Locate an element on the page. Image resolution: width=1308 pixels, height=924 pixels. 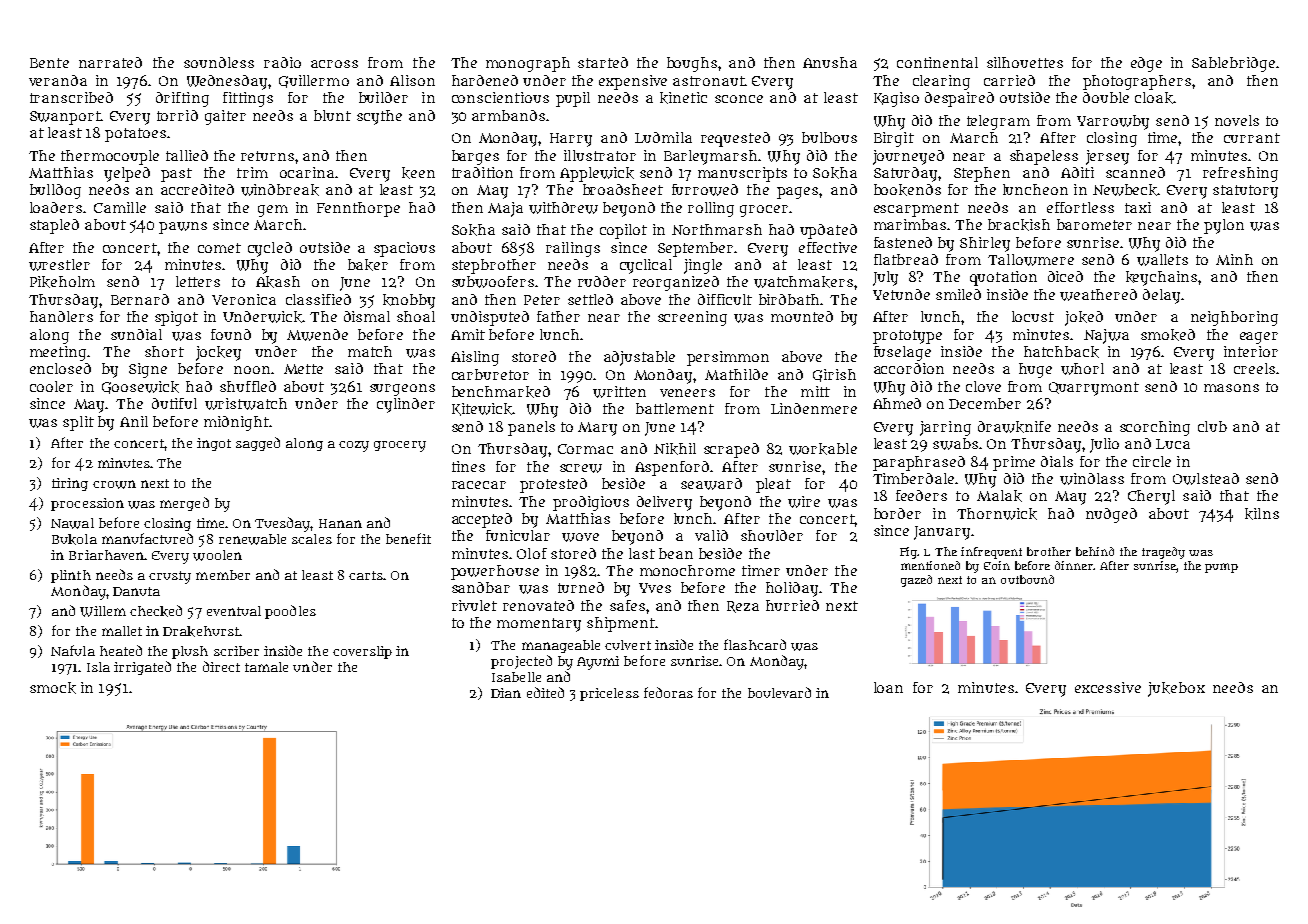
shoulder is located at coordinates (772, 535).
